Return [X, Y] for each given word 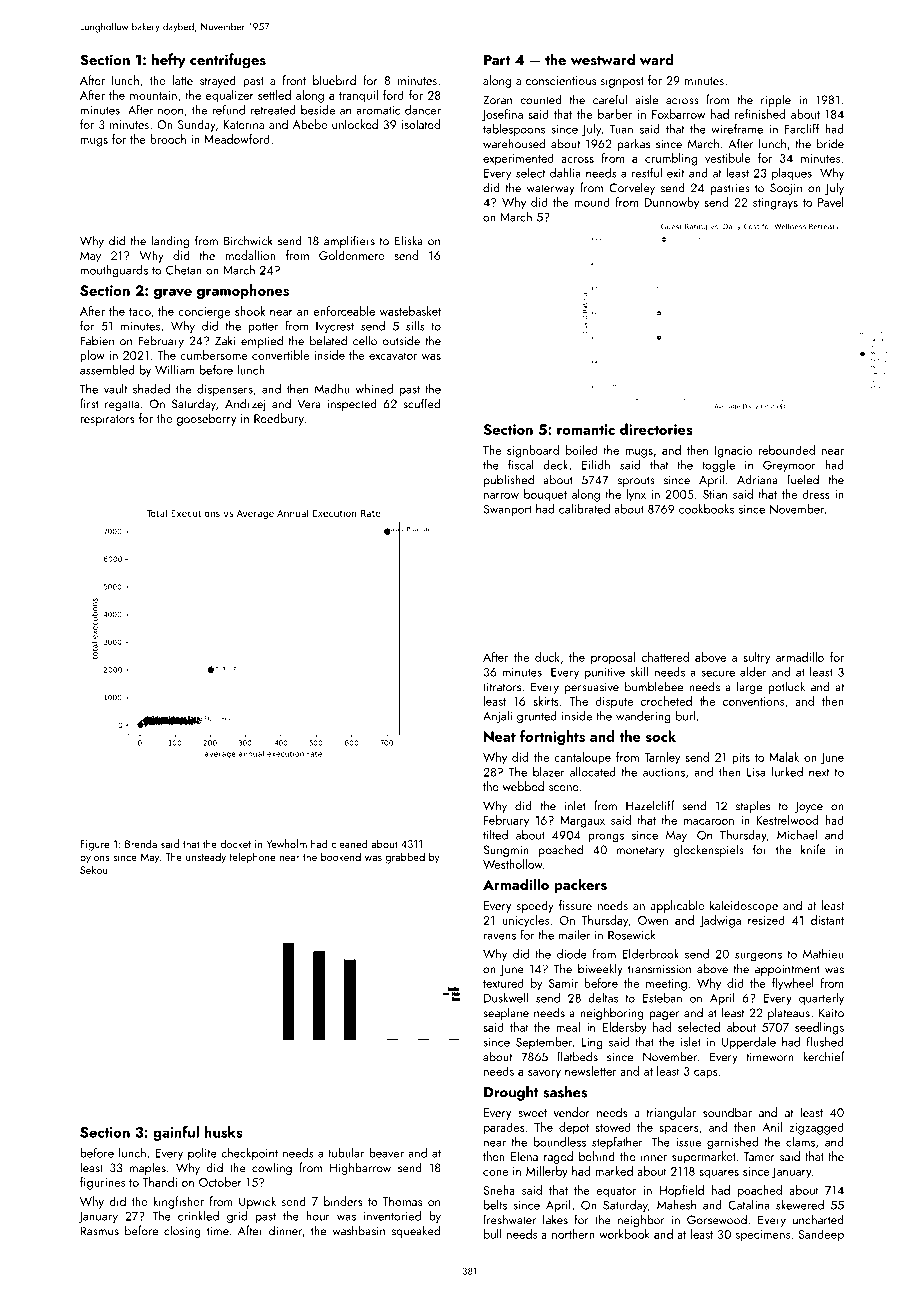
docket [235, 843]
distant [827, 920]
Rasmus [99, 1231]
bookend [341, 856]
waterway [551, 189]
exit [675, 173]
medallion [250, 255]
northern [573, 1234]
